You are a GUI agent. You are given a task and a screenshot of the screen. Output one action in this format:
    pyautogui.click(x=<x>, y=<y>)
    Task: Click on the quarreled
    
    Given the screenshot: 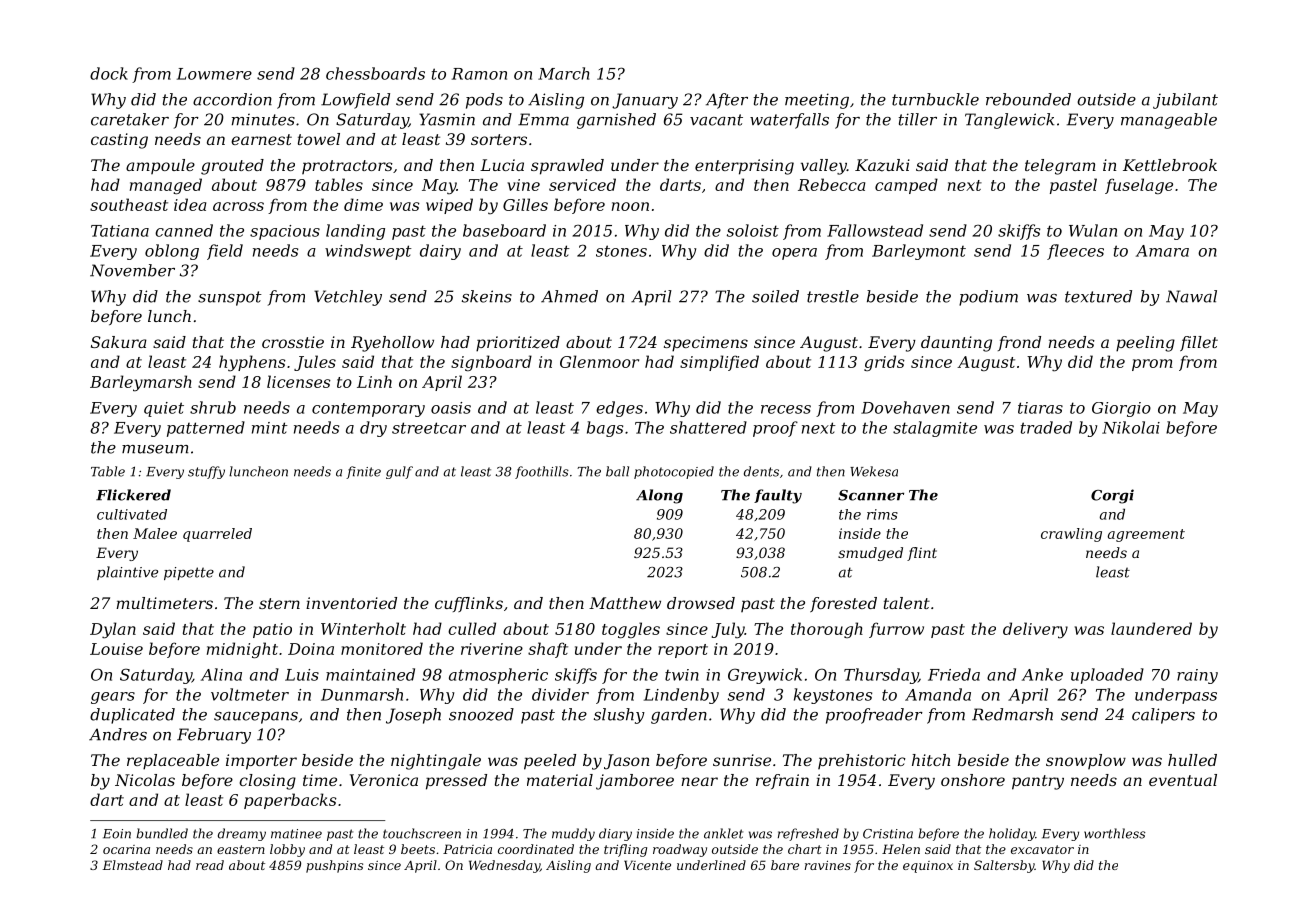 What is the action you would take?
    pyautogui.click(x=217, y=535)
